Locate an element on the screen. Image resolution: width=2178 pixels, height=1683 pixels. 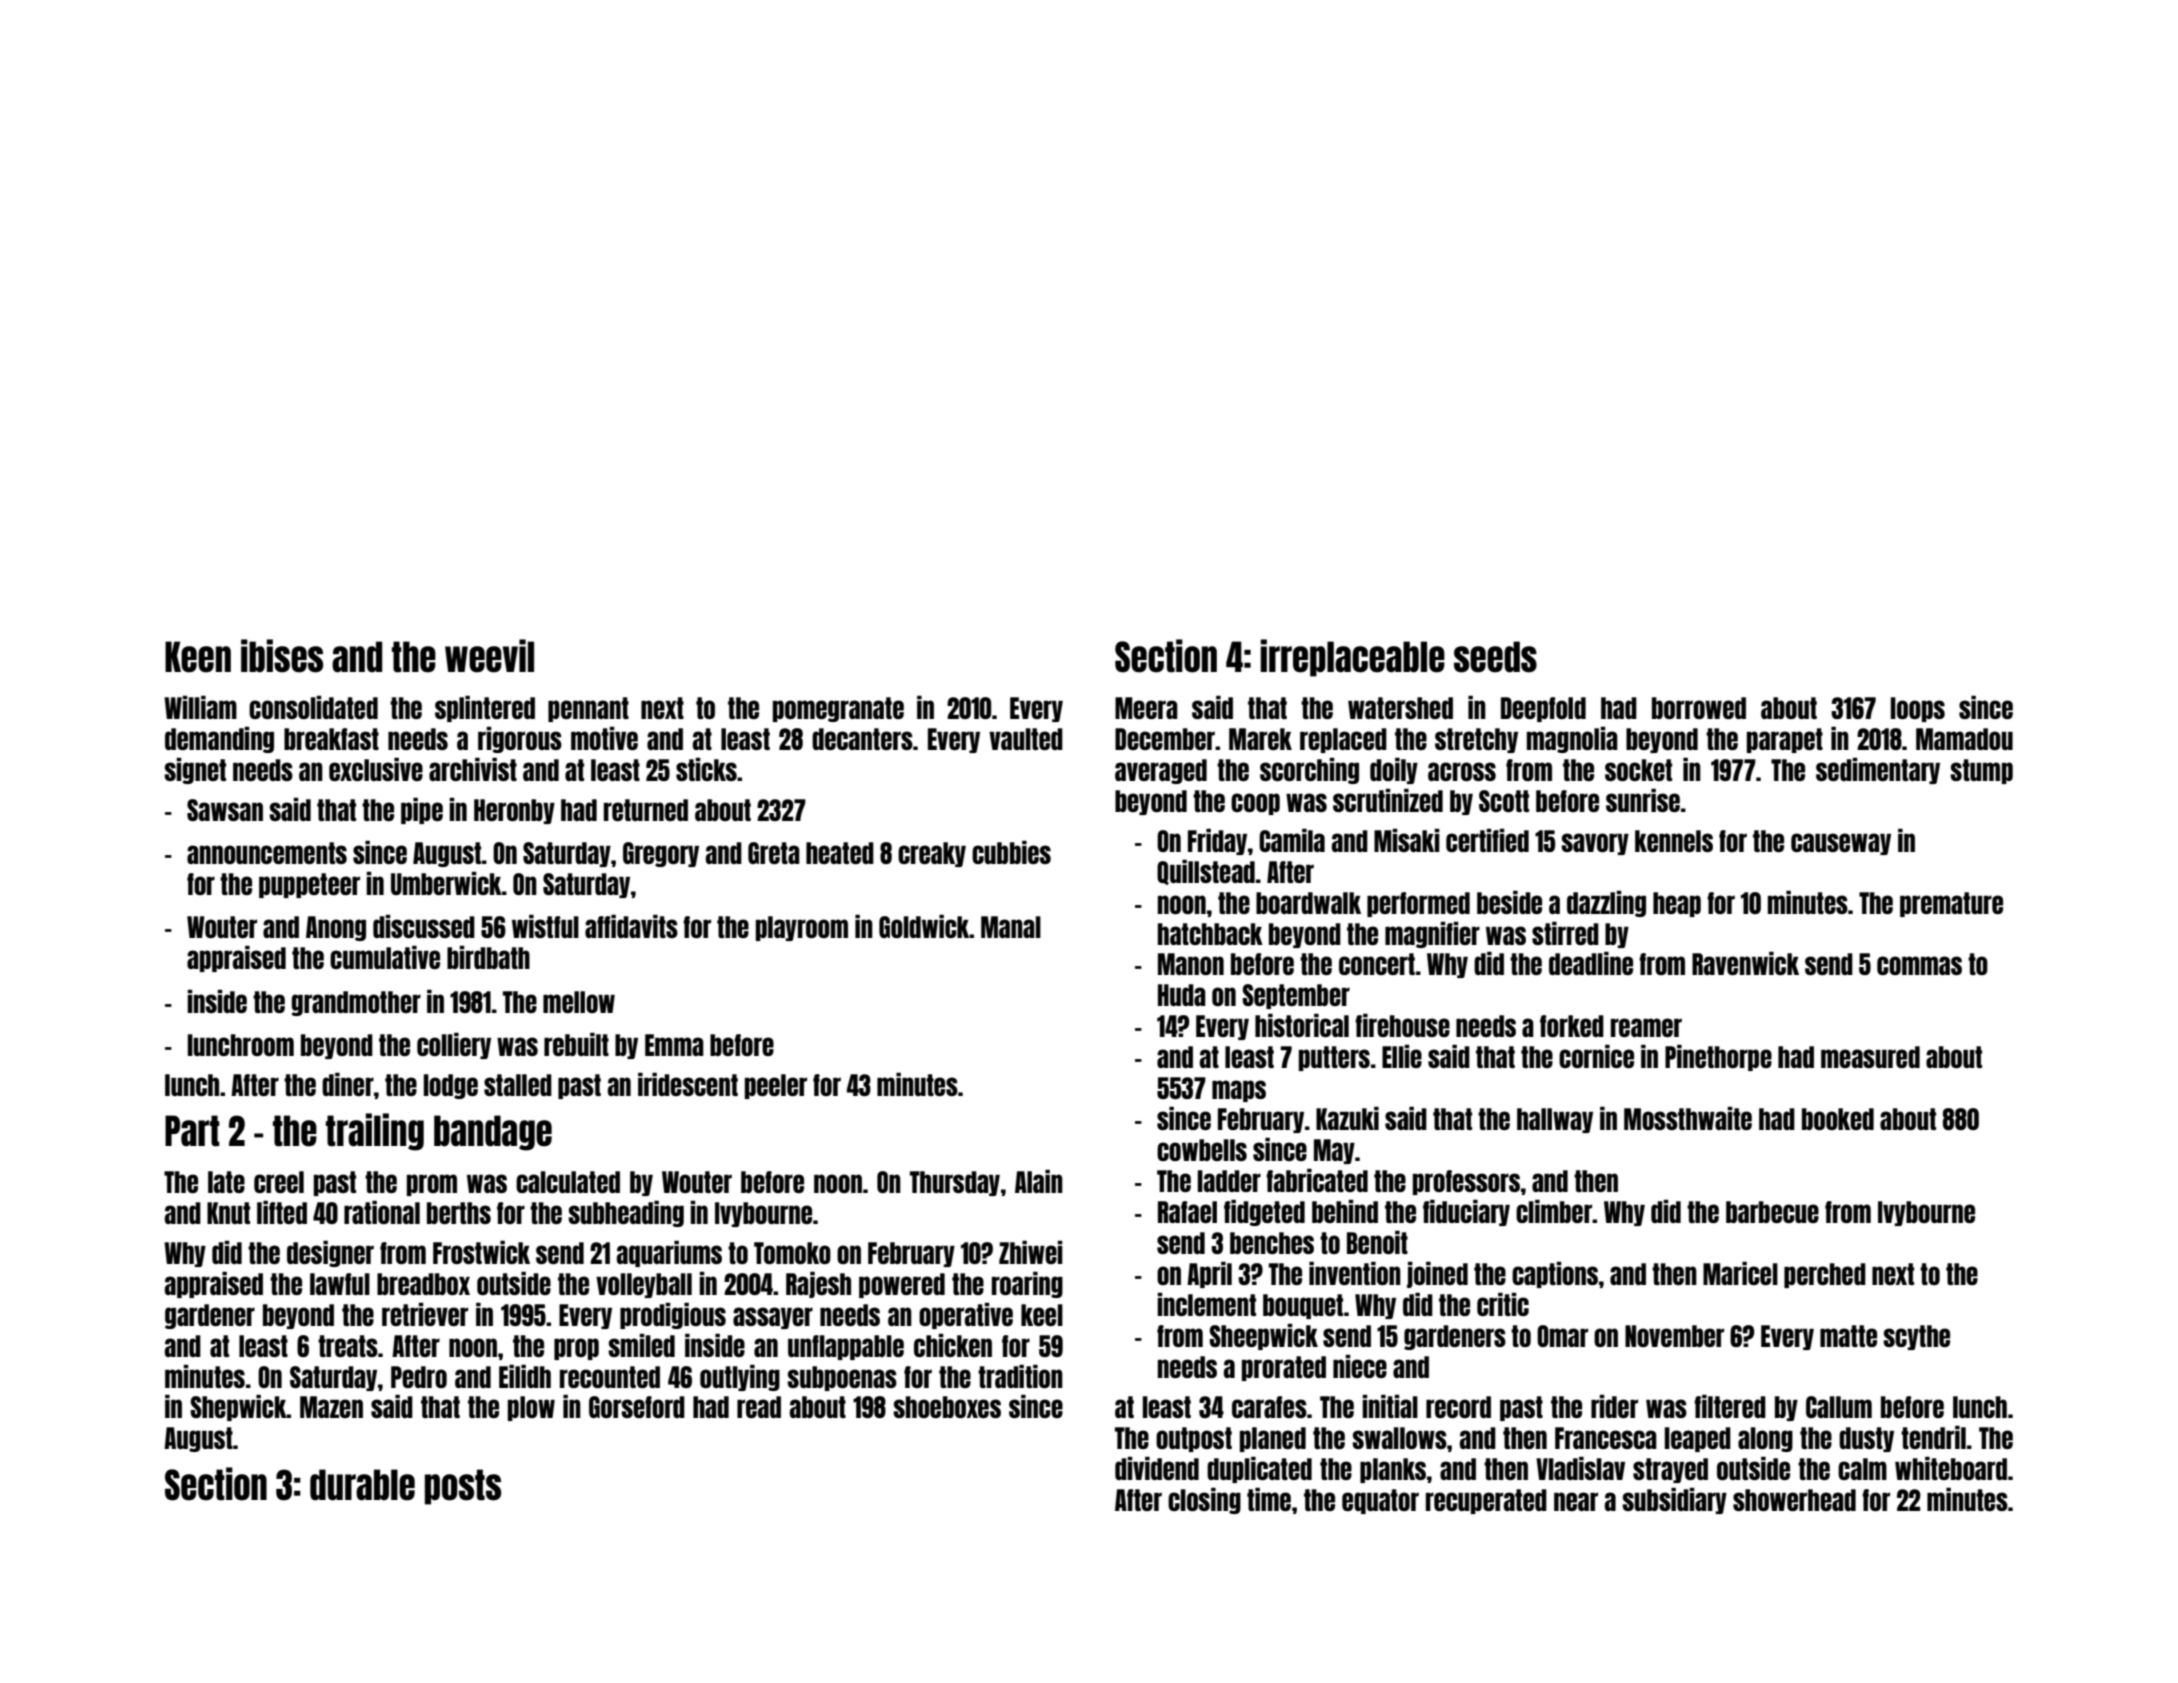
Rafael is located at coordinates (1187, 1212).
